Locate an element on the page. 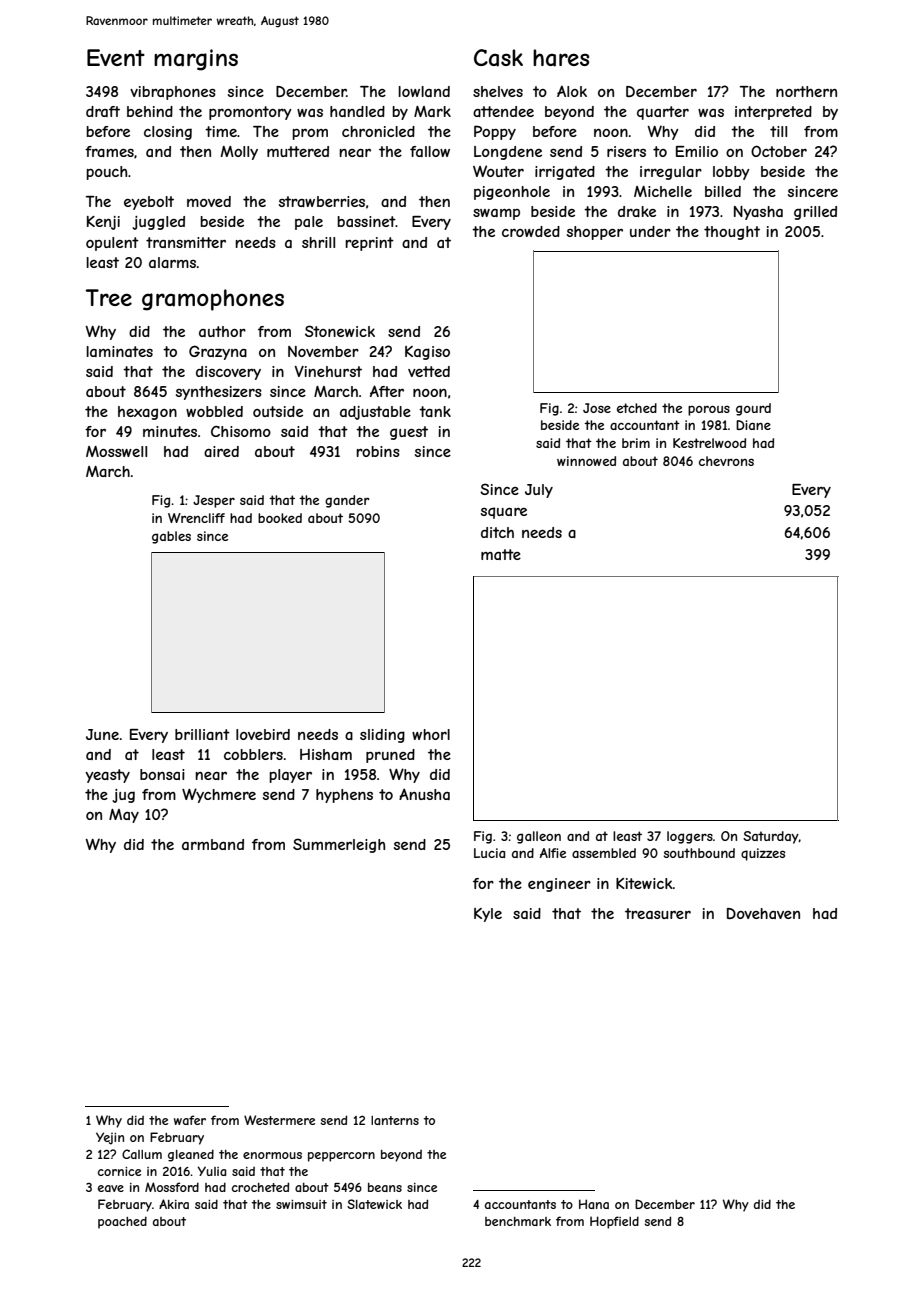  lovebird is located at coordinates (263, 734).
